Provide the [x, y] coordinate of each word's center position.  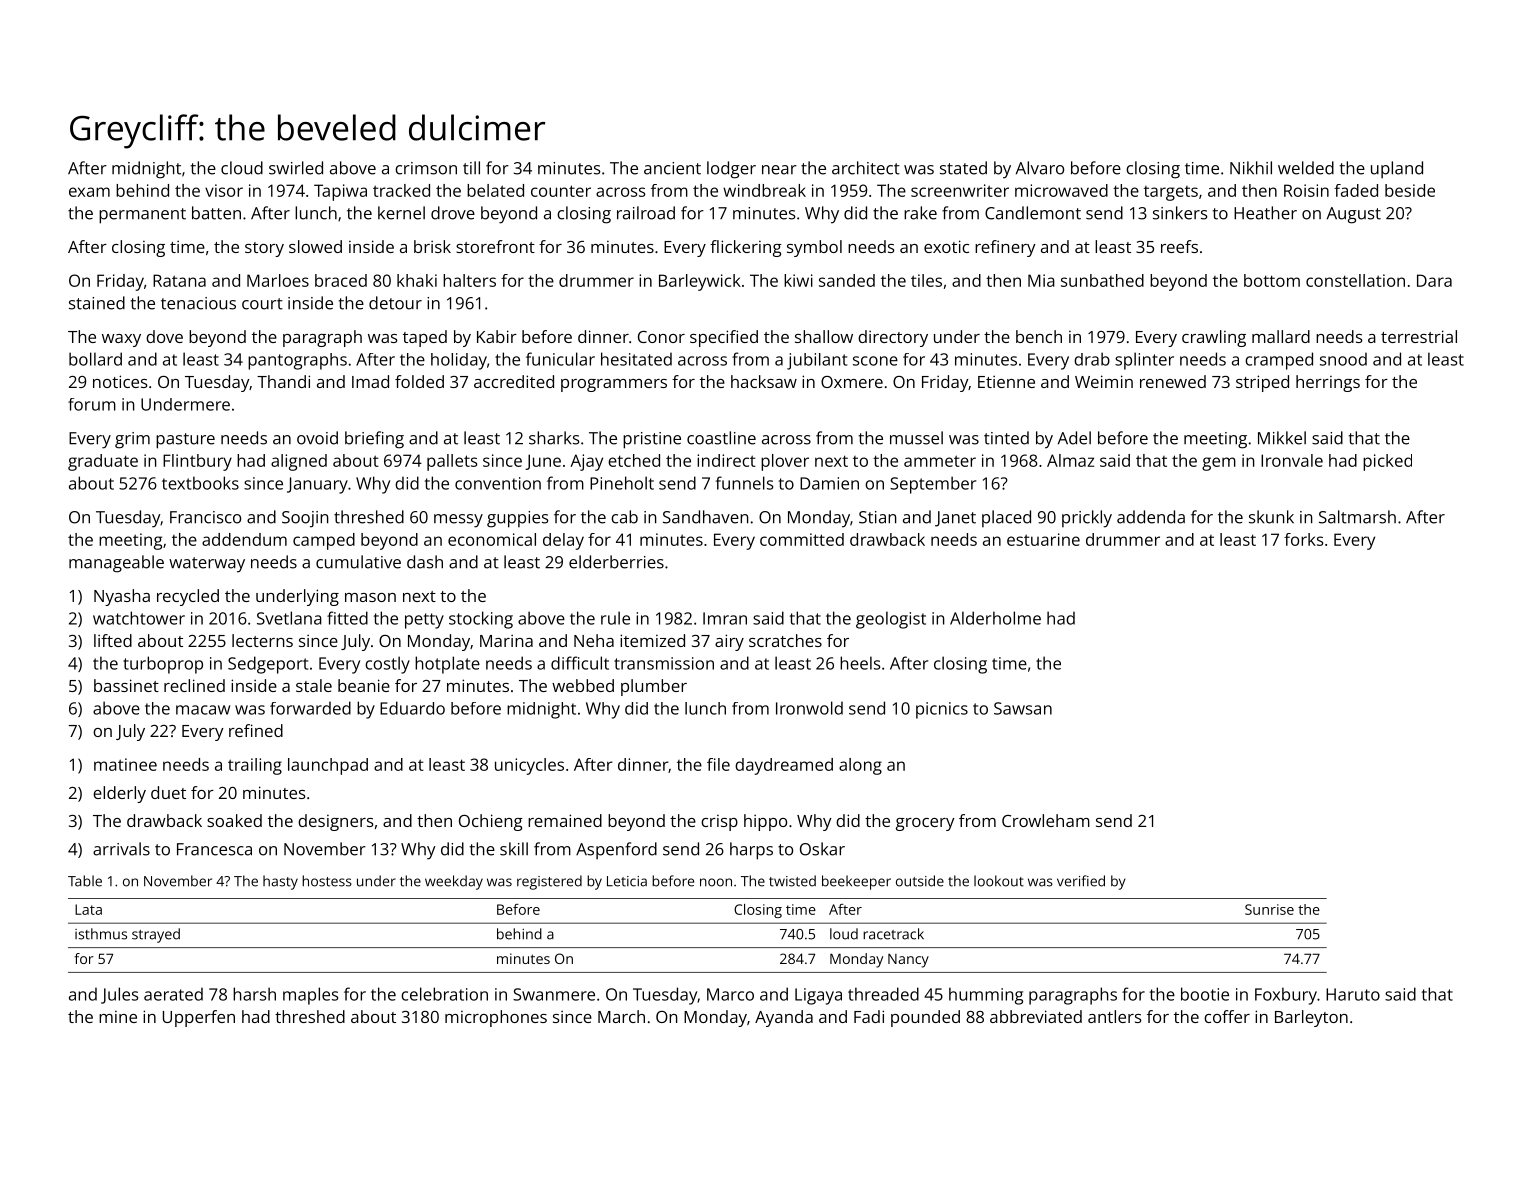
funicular [560, 359]
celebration [444, 994]
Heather [1265, 213]
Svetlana [289, 618]
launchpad [328, 766]
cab [624, 517]
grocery [925, 824]
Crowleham [1046, 820]
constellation [1355, 280]
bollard [95, 359]
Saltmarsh [1357, 517]
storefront [495, 246]
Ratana [179, 280]
